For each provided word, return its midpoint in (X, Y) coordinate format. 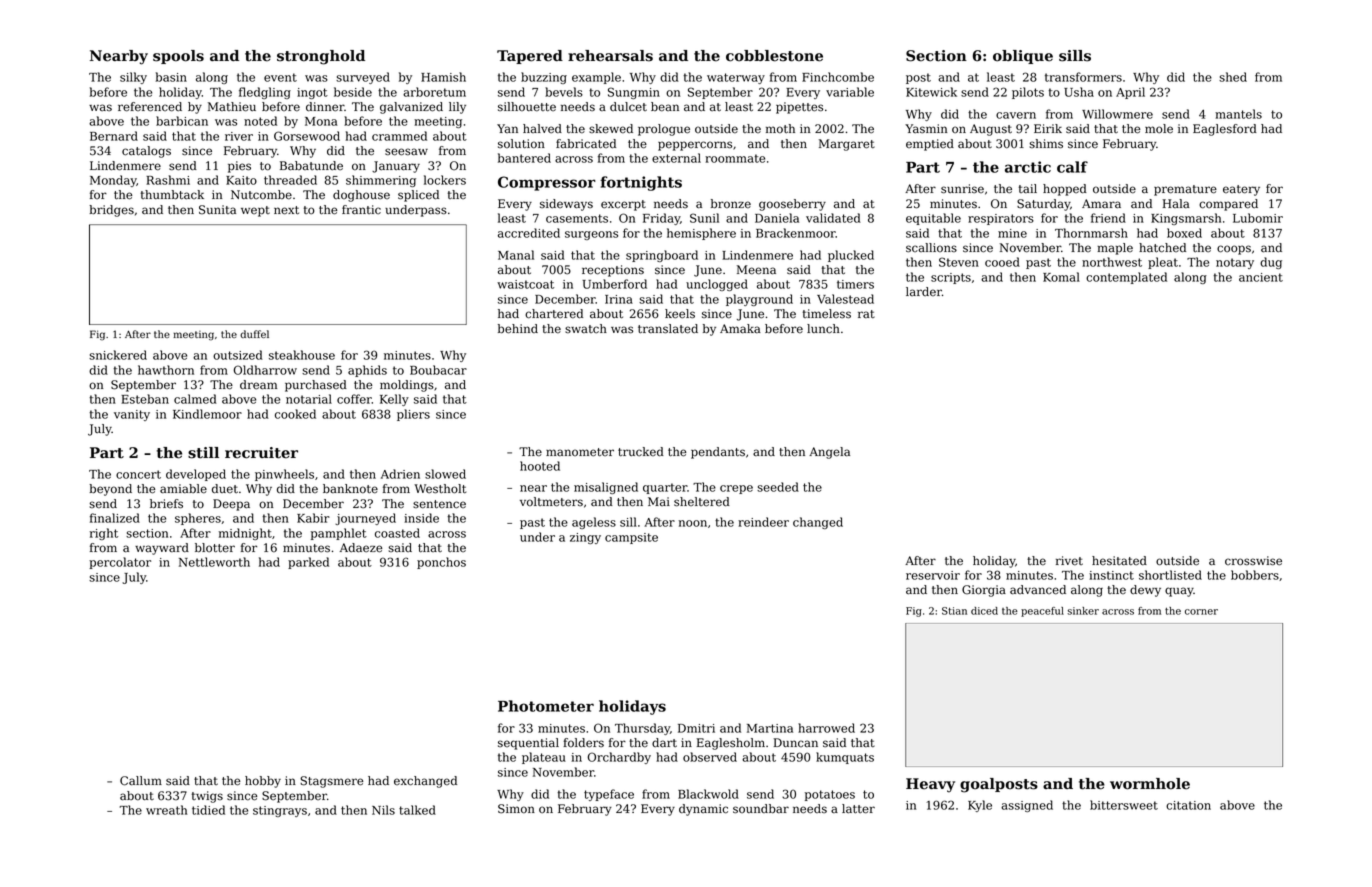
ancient (1261, 277)
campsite (631, 538)
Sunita (217, 210)
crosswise (1253, 561)
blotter (215, 548)
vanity (132, 415)
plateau (544, 758)
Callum (141, 781)
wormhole (1150, 784)
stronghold (321, 57)
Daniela (777, 218)
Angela (829, 453)
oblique (1023, 57)
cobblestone (774, 56)
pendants (718, 453)
